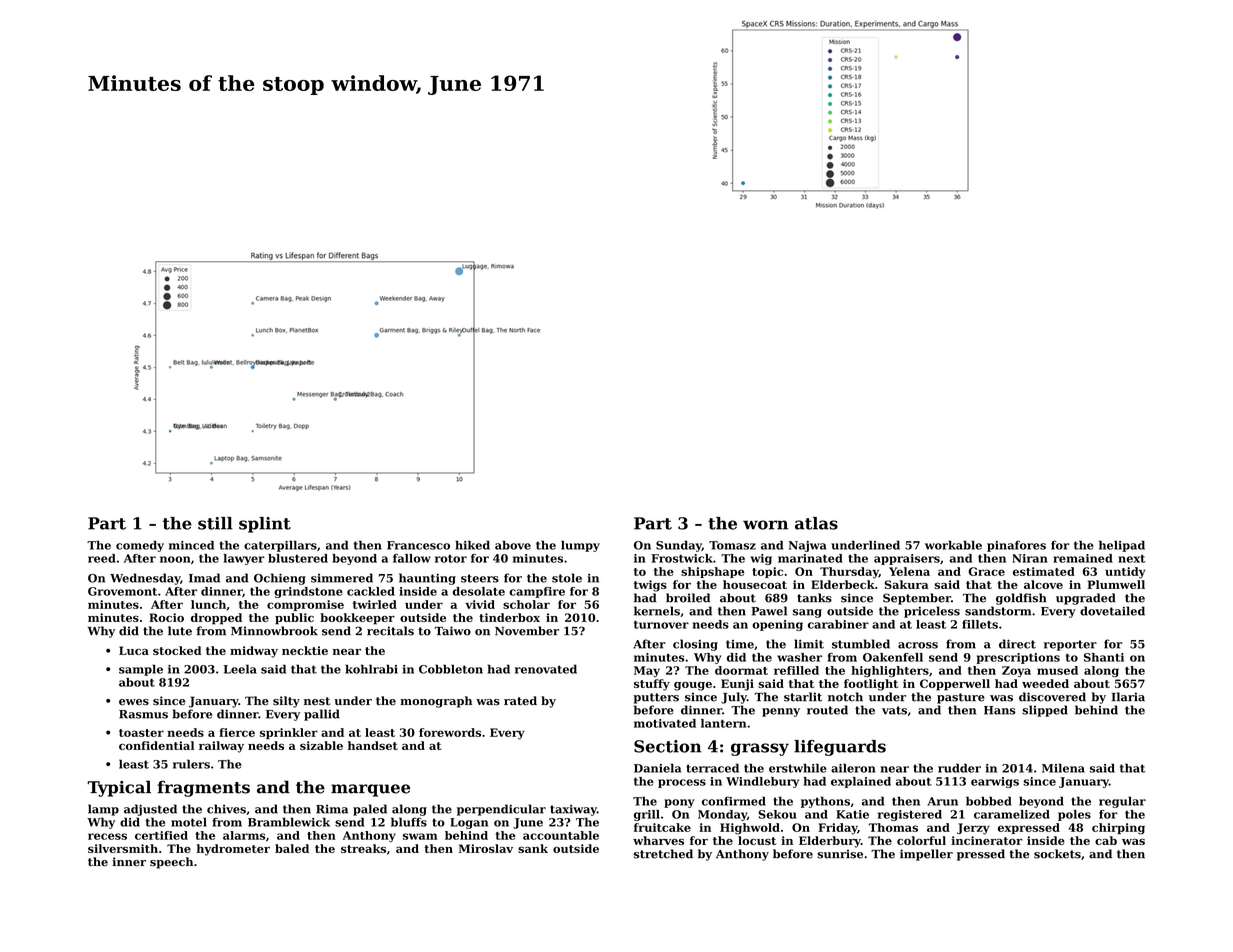  What do you see at coordinates (740, 644) in the screenshot?
I see `time` at bounding box center [740, 644].
